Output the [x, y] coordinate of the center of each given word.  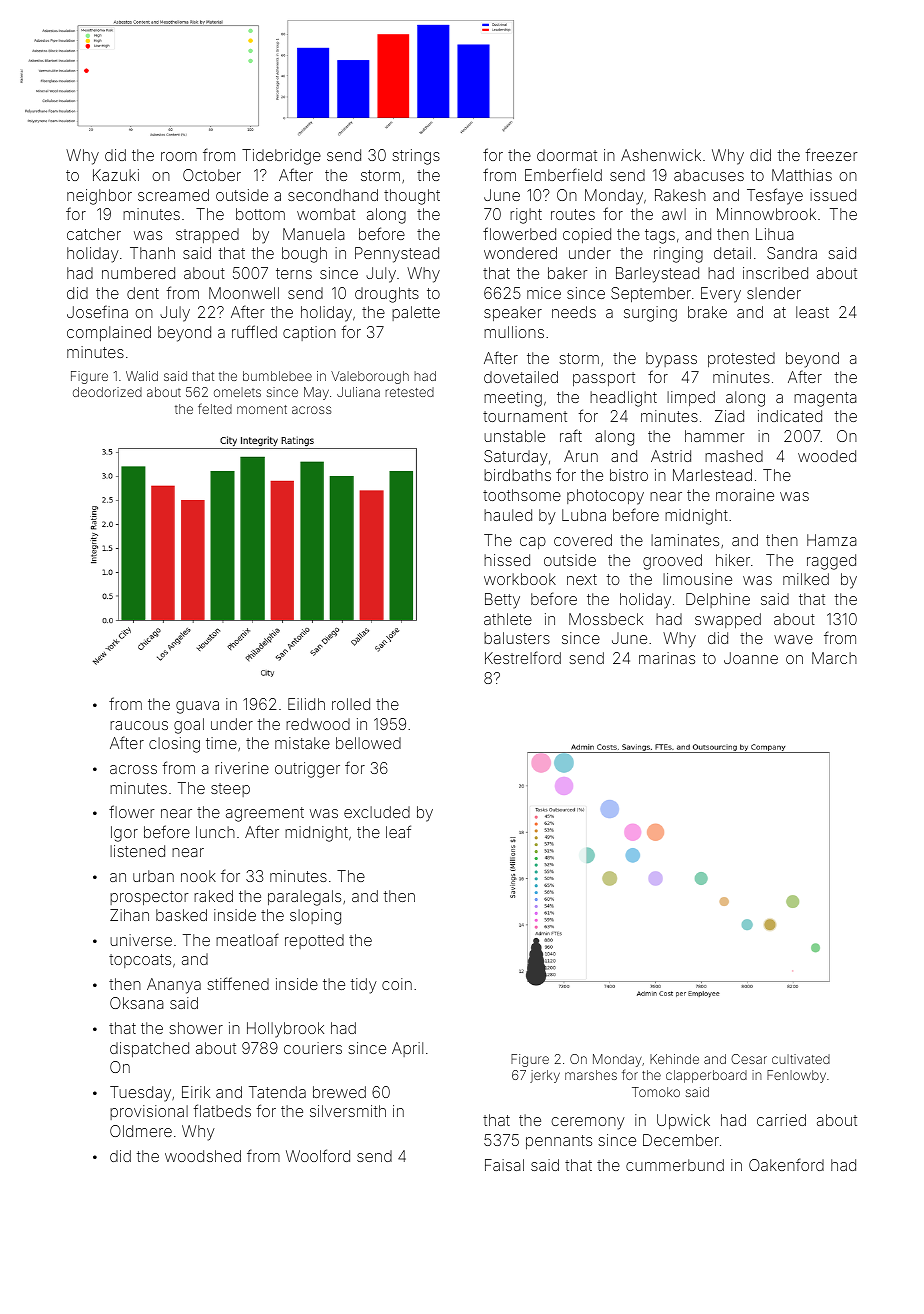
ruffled [254, 331]
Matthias [802, 175]
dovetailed [521, 377]
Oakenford [786, 1164]
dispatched [149, 1049]
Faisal [504, 1165]
